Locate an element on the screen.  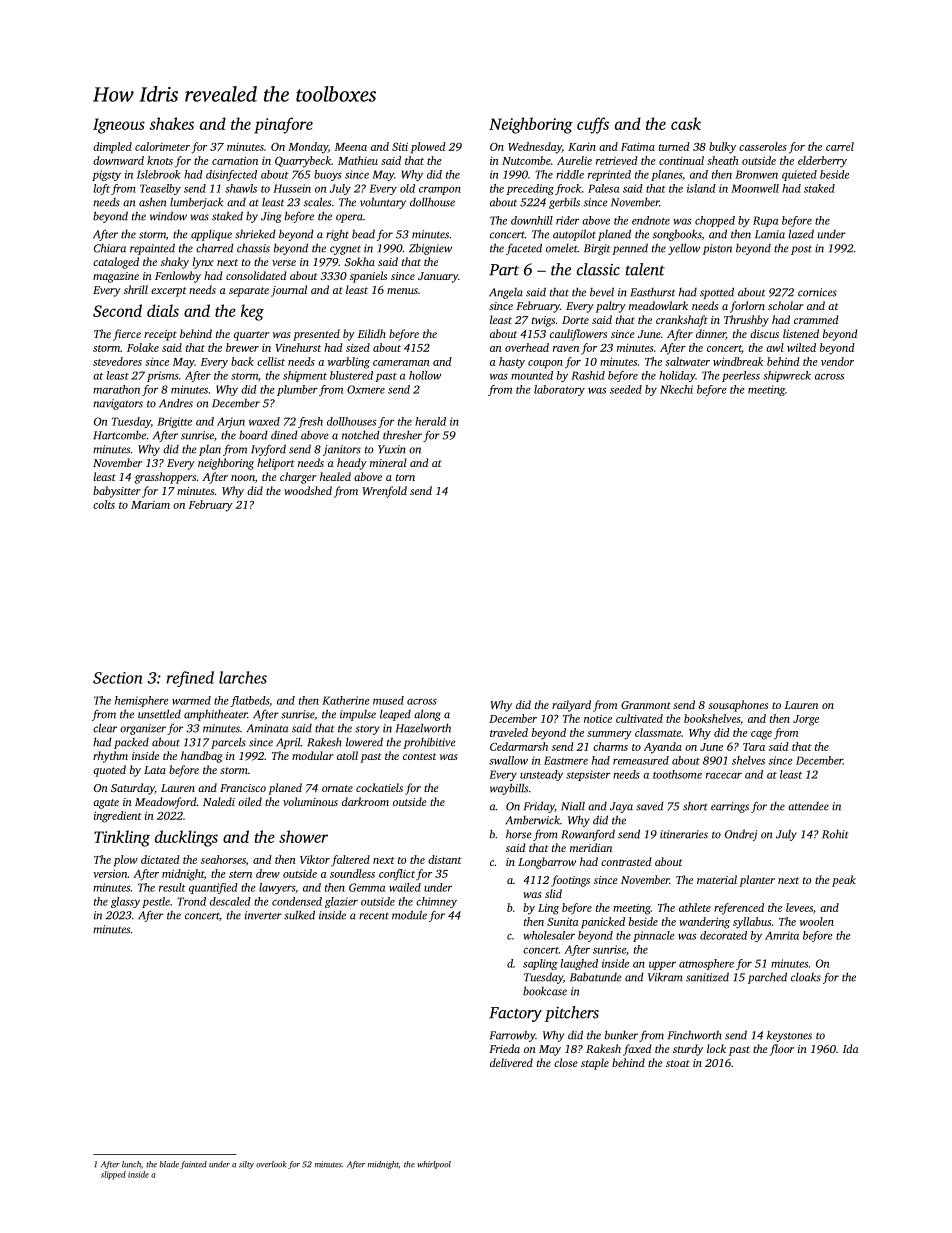
attendee is located at coordinates (808, 806).
